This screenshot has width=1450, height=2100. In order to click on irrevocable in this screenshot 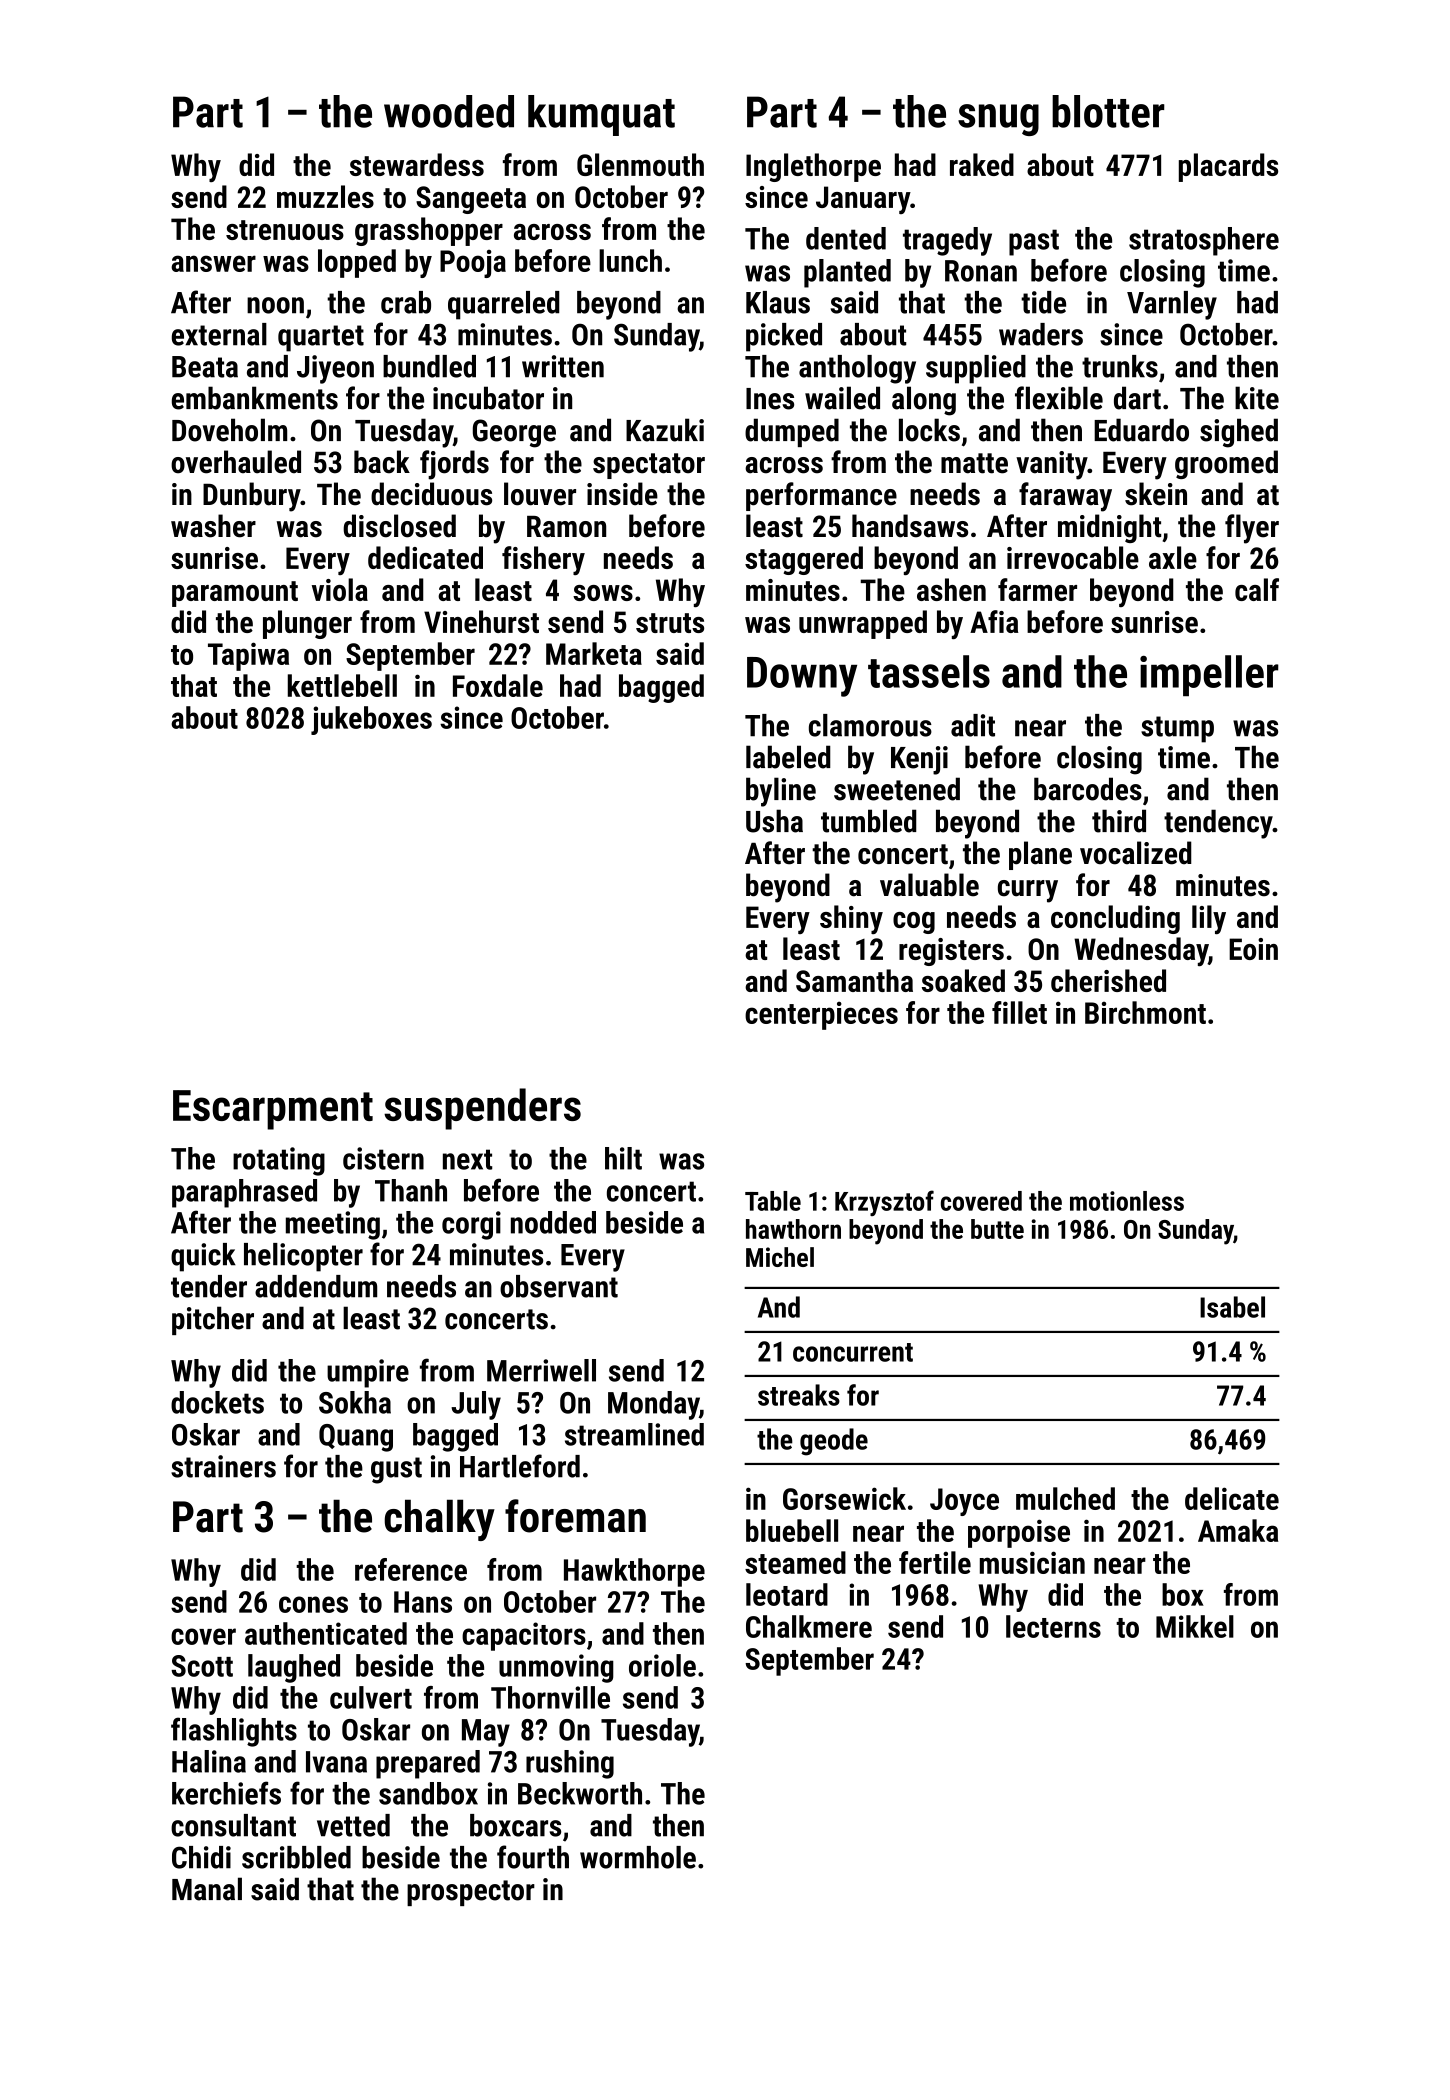, I will do `click(1073, 557)`.
